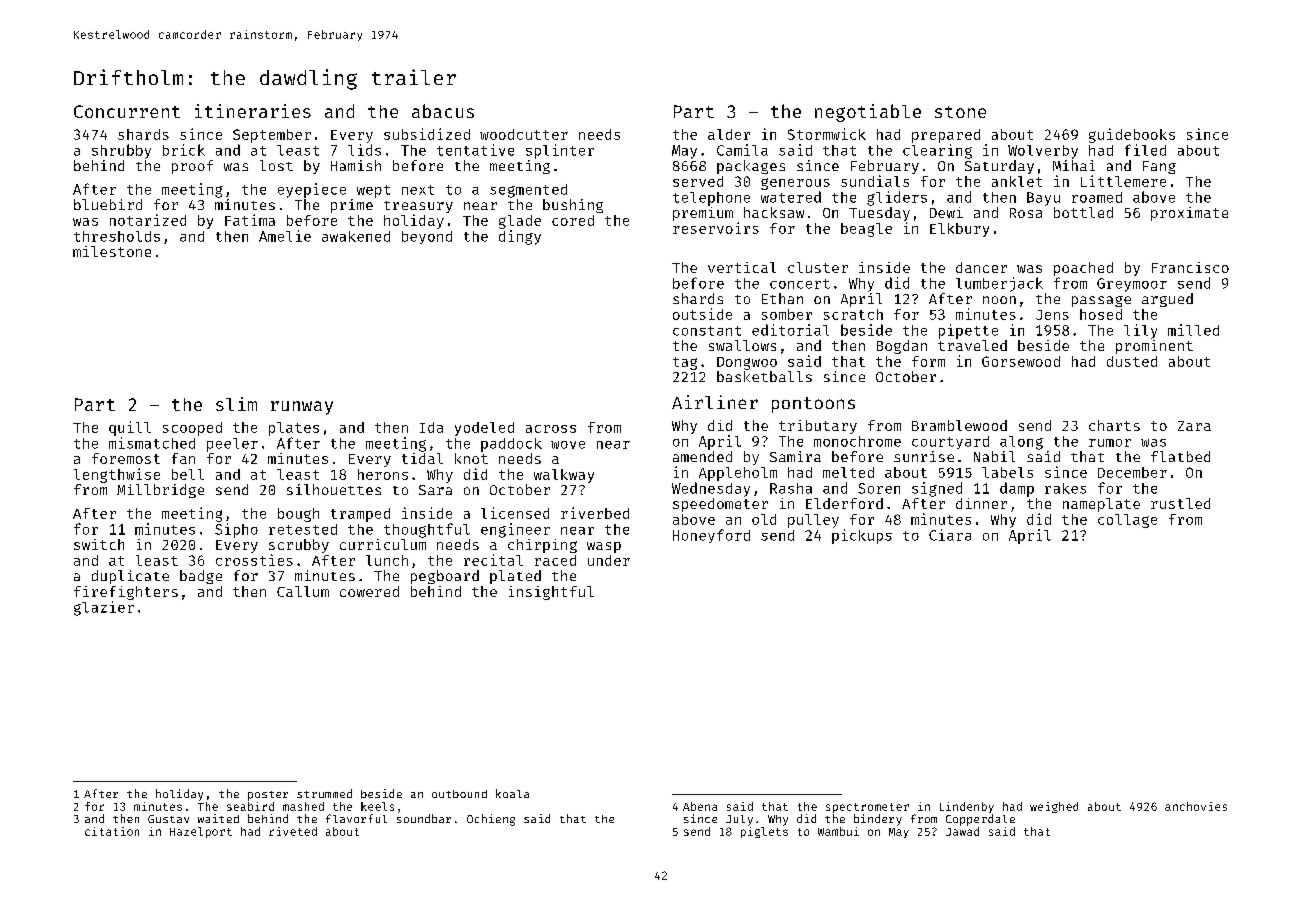 The height and width of the screenshot is (924, 1308). What do you see at coordinates (445, 577) in the screenshot?
I see `pegboard` at bounding box center [445, 577].
